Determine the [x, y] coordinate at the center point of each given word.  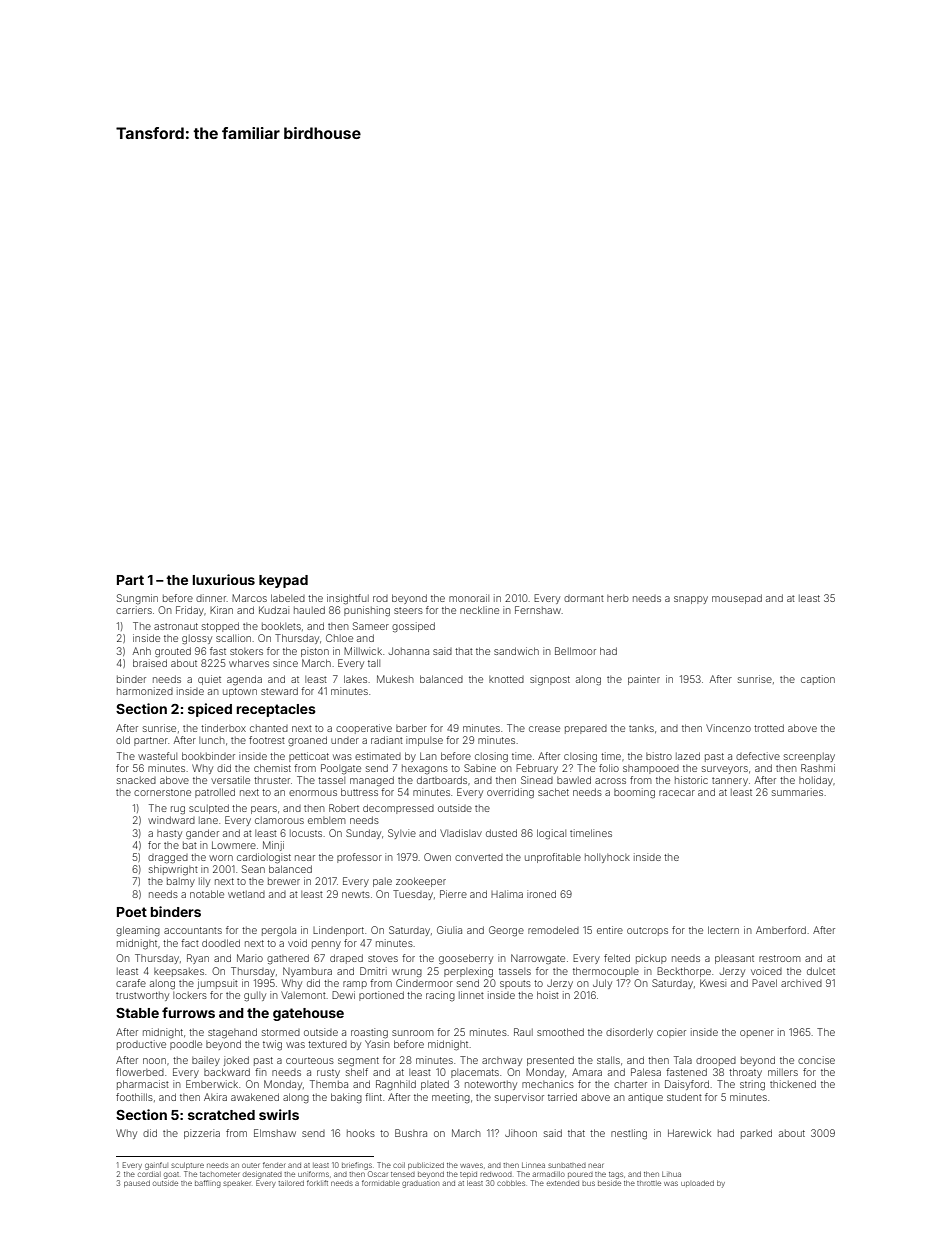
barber [411, 728]
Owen [437, 857]
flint [373, 1097]
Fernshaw [538, 610]
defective [758, 756]
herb [618, 598]
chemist [272, 768]
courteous [310, 1060]
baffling [208, 1184]
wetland [246, 894]
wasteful [157, 756]
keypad [283, 581]
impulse [424, 741]
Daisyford [687, 1085]
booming [634, 793]
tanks [641, 728]
